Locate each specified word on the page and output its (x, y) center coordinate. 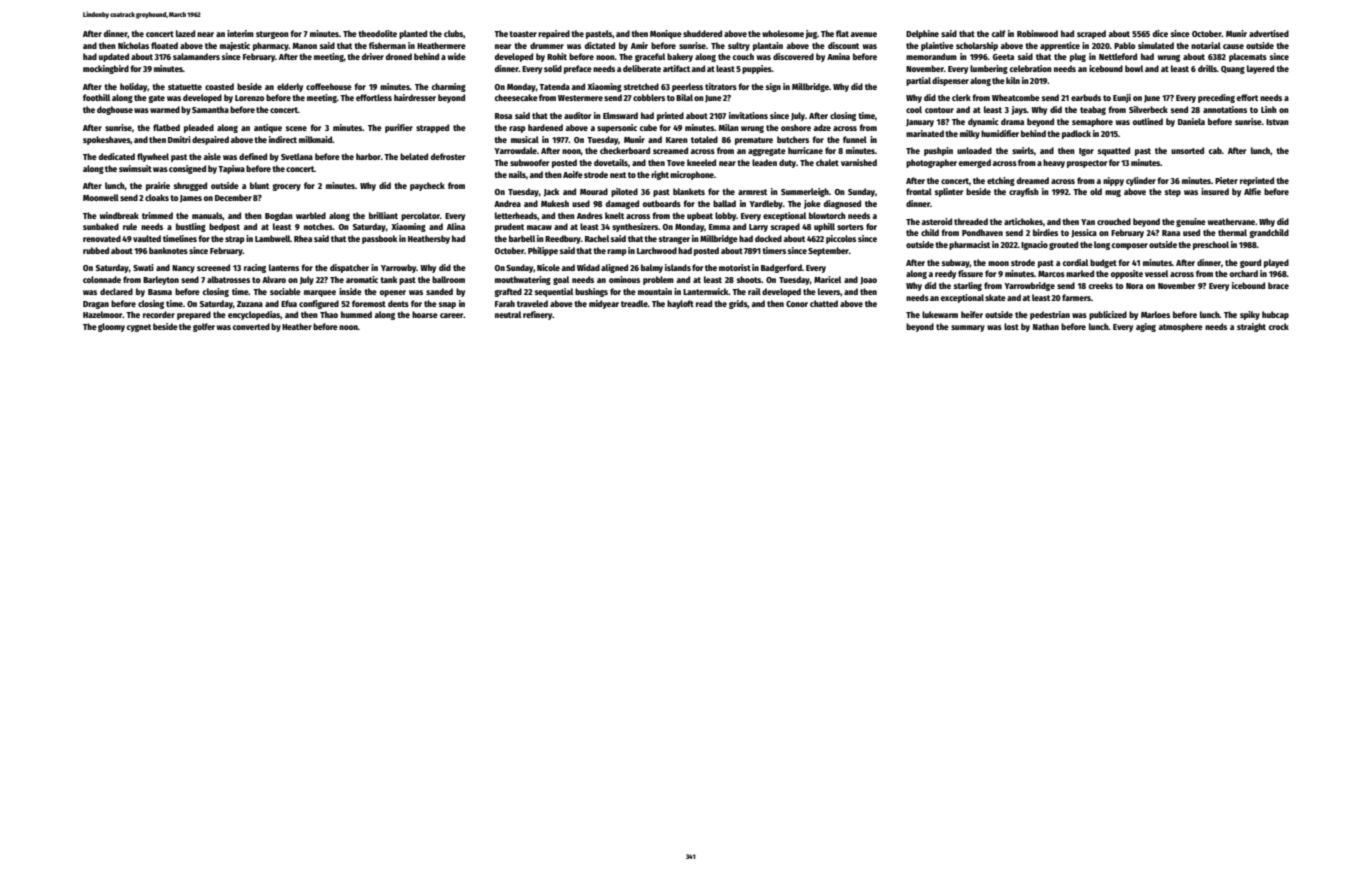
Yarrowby (398, 268)
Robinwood (1037, 33)
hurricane (805, 150)
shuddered (702, 33)
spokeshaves (107, 140)
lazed (185, 33)
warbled (311, 215)
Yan (1088, 222)
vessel (1156, 273)
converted (251, 326)
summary (968, 328)
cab (1215, 150)
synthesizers (635, 227)
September (828, 251)
